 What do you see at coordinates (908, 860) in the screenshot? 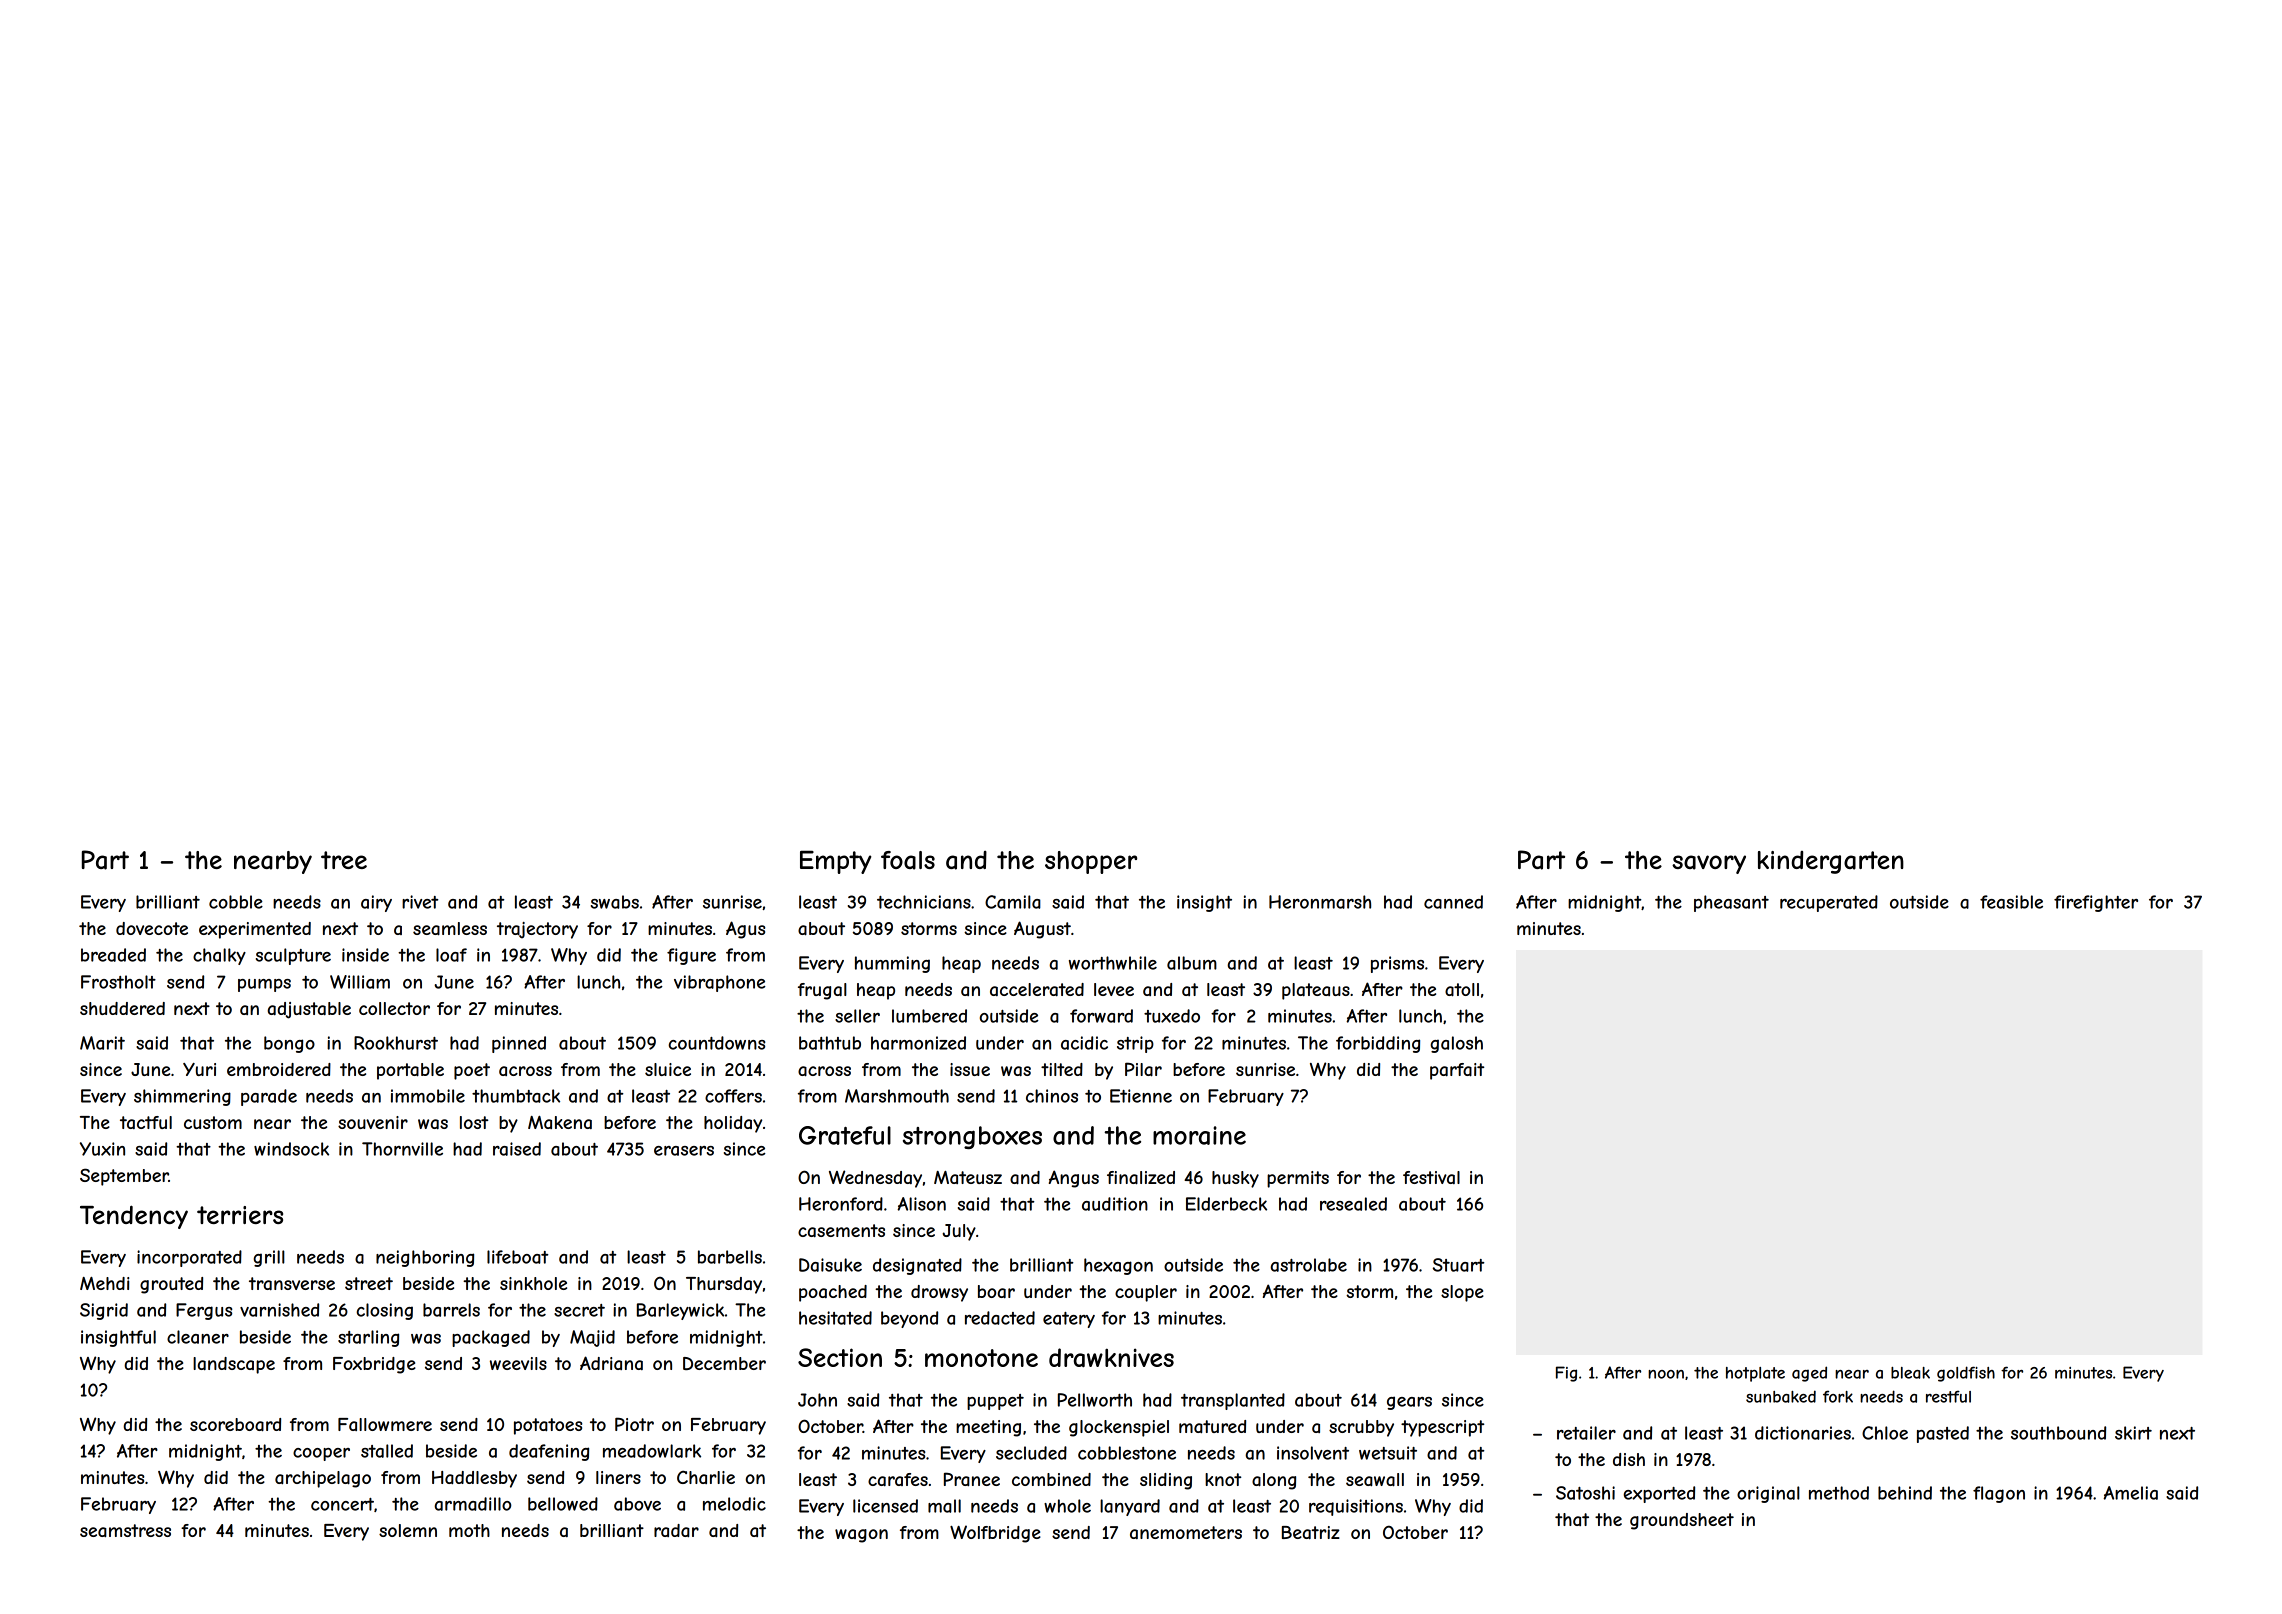
I see `foals` at bounding box center [908, 860].
